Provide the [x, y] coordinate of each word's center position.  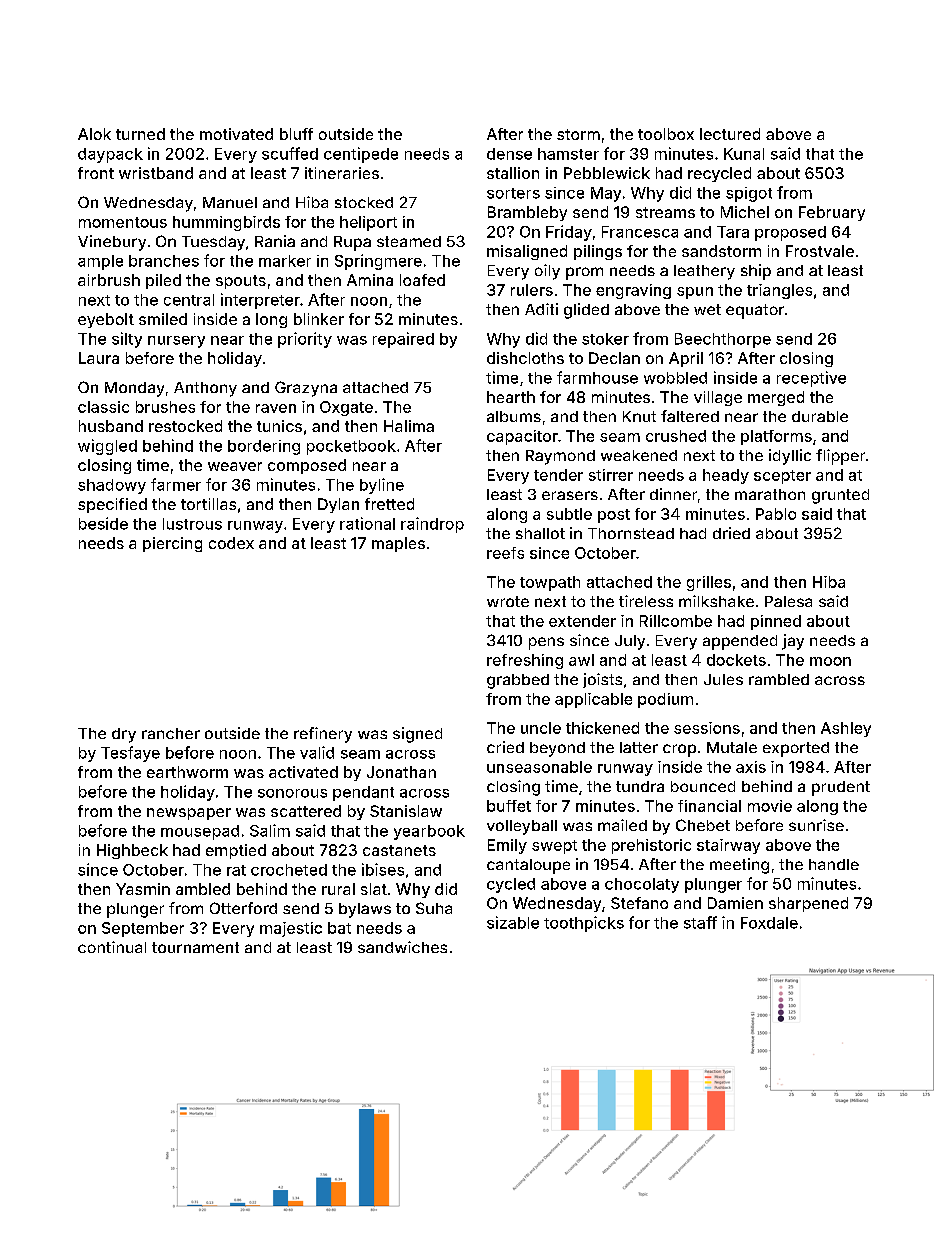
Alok [94, 134]
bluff [296, 134]
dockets [736, 660]
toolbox [666, 134]
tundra [640, 786]
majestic [291, 929]
